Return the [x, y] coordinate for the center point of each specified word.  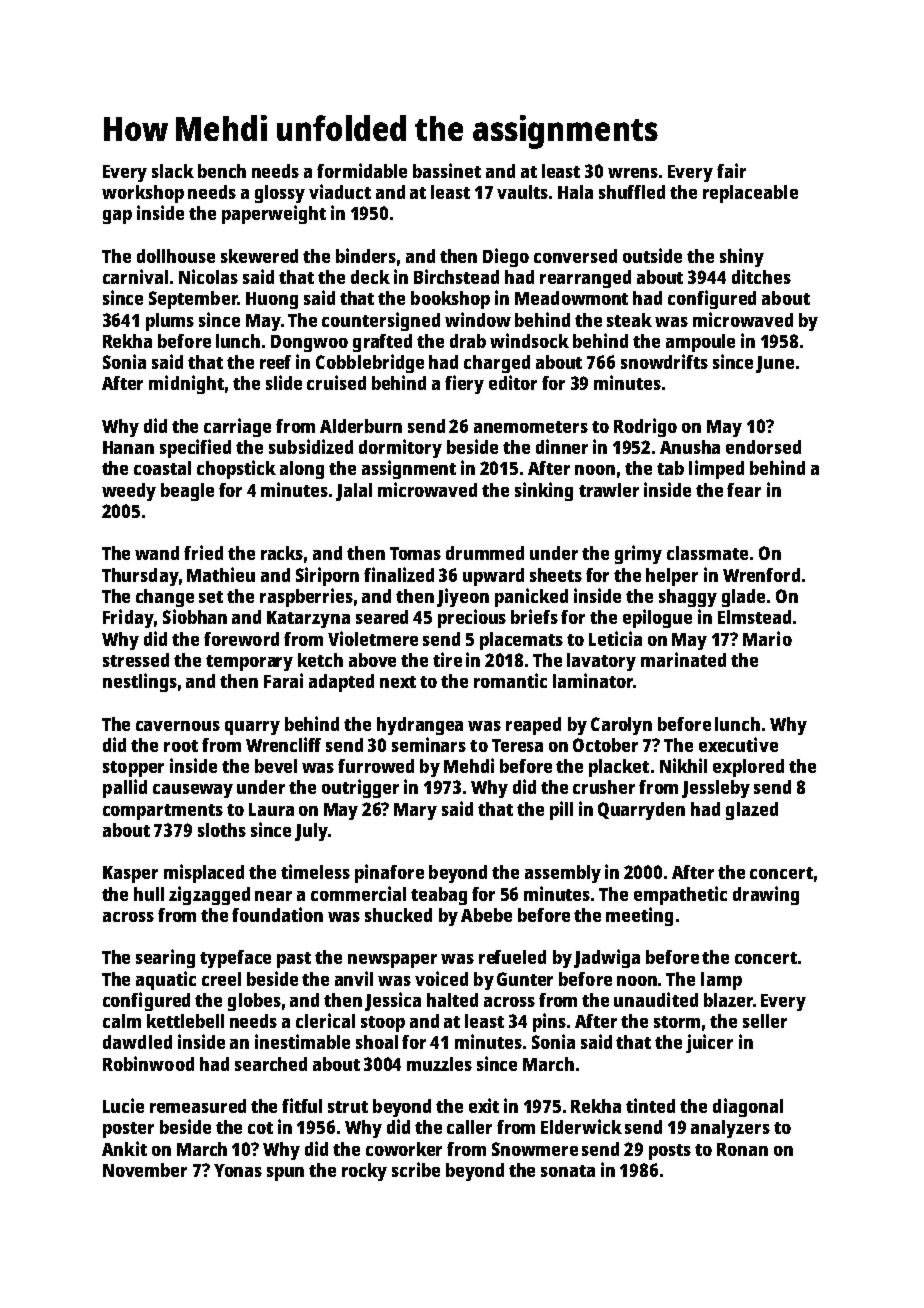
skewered [259, 256]
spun [285, 1174]
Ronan [742, 1149]
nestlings [140, 682]
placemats [521, 641]
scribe [416, 1169]
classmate [707, 553]
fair [731, 170]
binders [366, 255]
